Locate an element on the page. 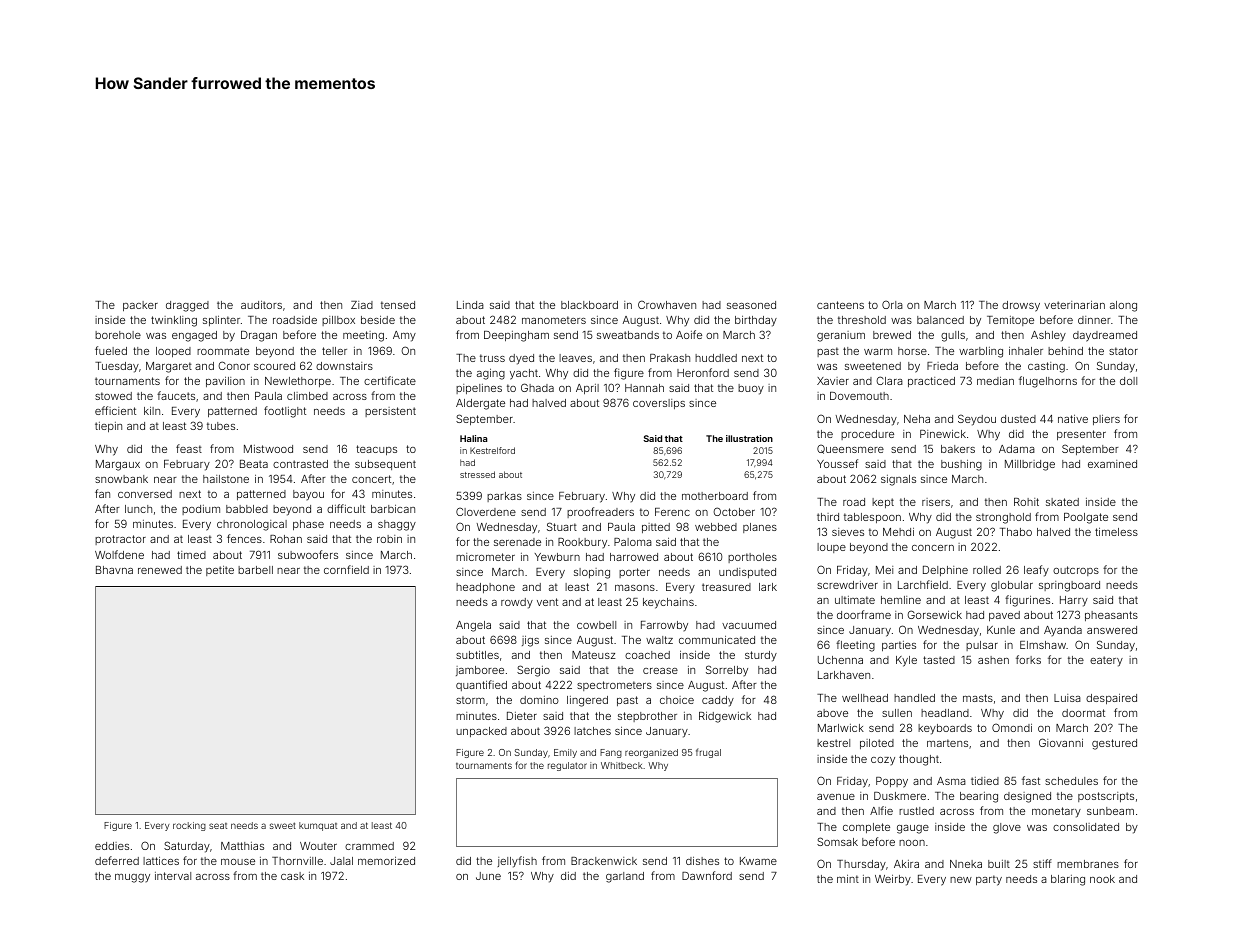 The image size is (1233, 952). Thornville is located at coordinates (297, 861).
